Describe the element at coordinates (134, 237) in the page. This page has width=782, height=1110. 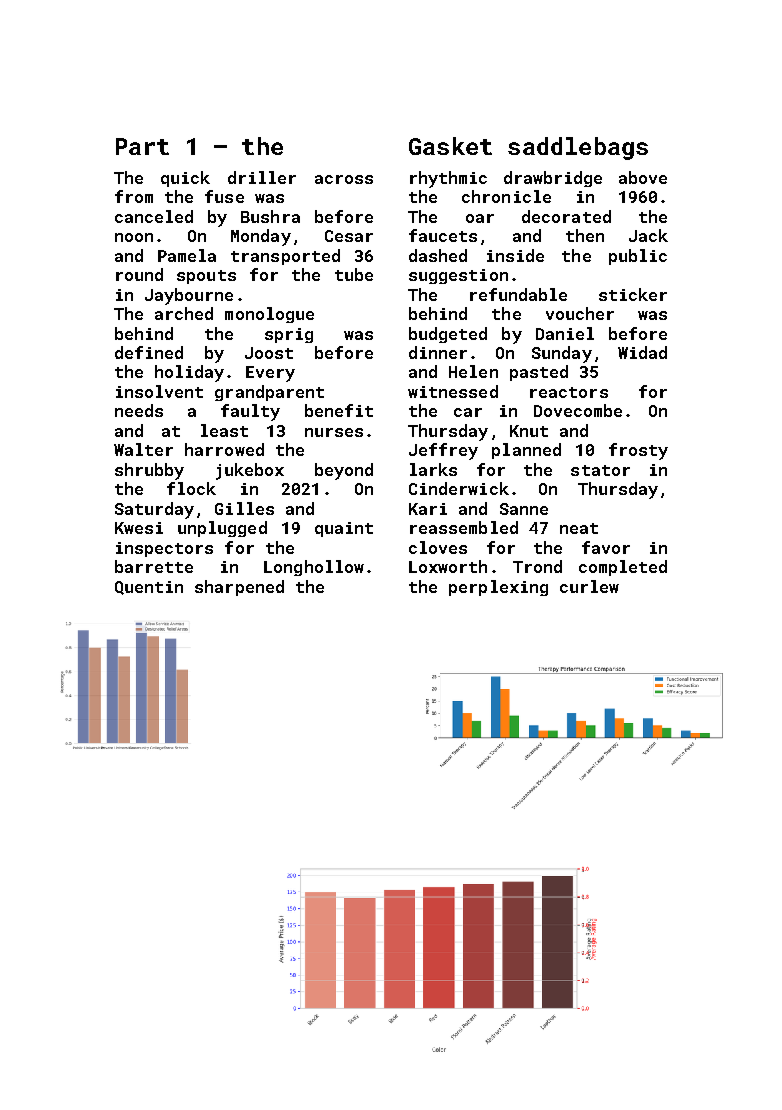
I see `noon` at that location.
